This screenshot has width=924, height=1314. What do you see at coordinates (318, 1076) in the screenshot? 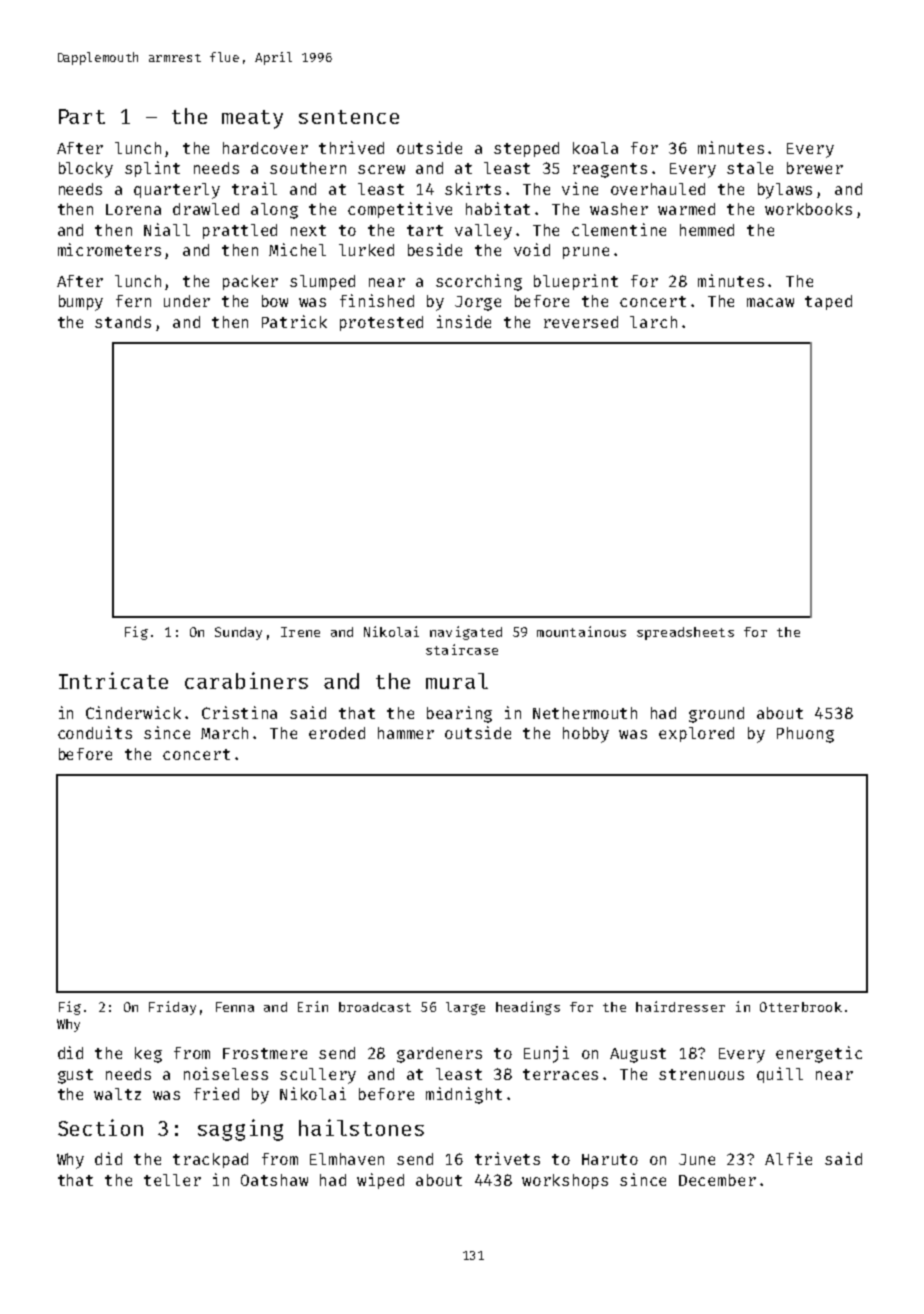
I see `scullery` at bounding box center [318, 1076].
